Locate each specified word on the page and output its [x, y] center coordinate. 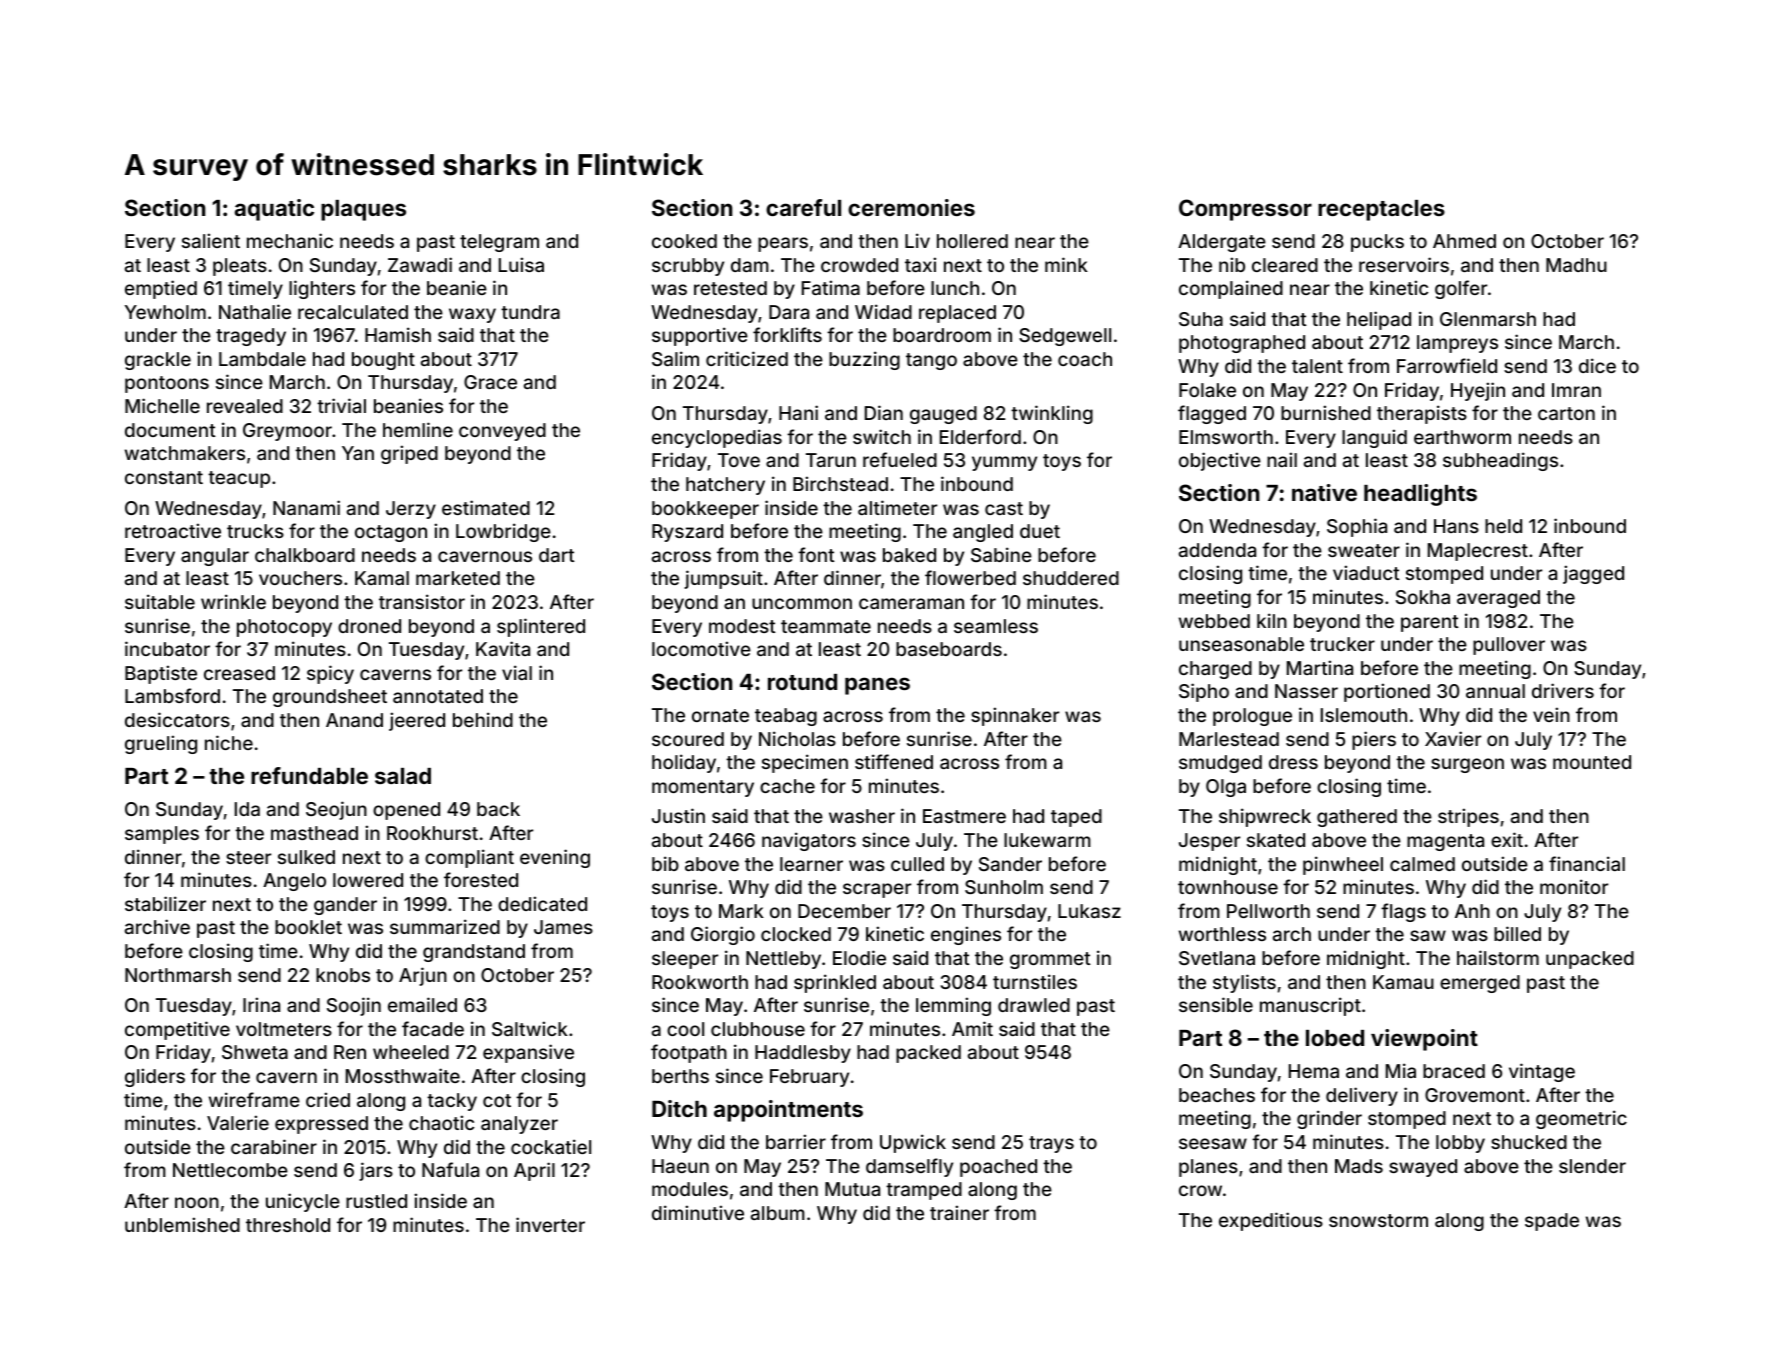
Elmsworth [1226, 437]
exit [1507, 839]
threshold [288, 1225]
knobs [343, 975]
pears [783, 244]
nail [1282, 459]
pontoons [167, 384]
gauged [943, 415]
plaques [363, 210]
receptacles [1381, 210]
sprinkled [835, 983]
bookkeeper [705, 510]
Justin [678, 815]
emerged [1480, 984]
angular [215, 557]
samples [162, 835]
